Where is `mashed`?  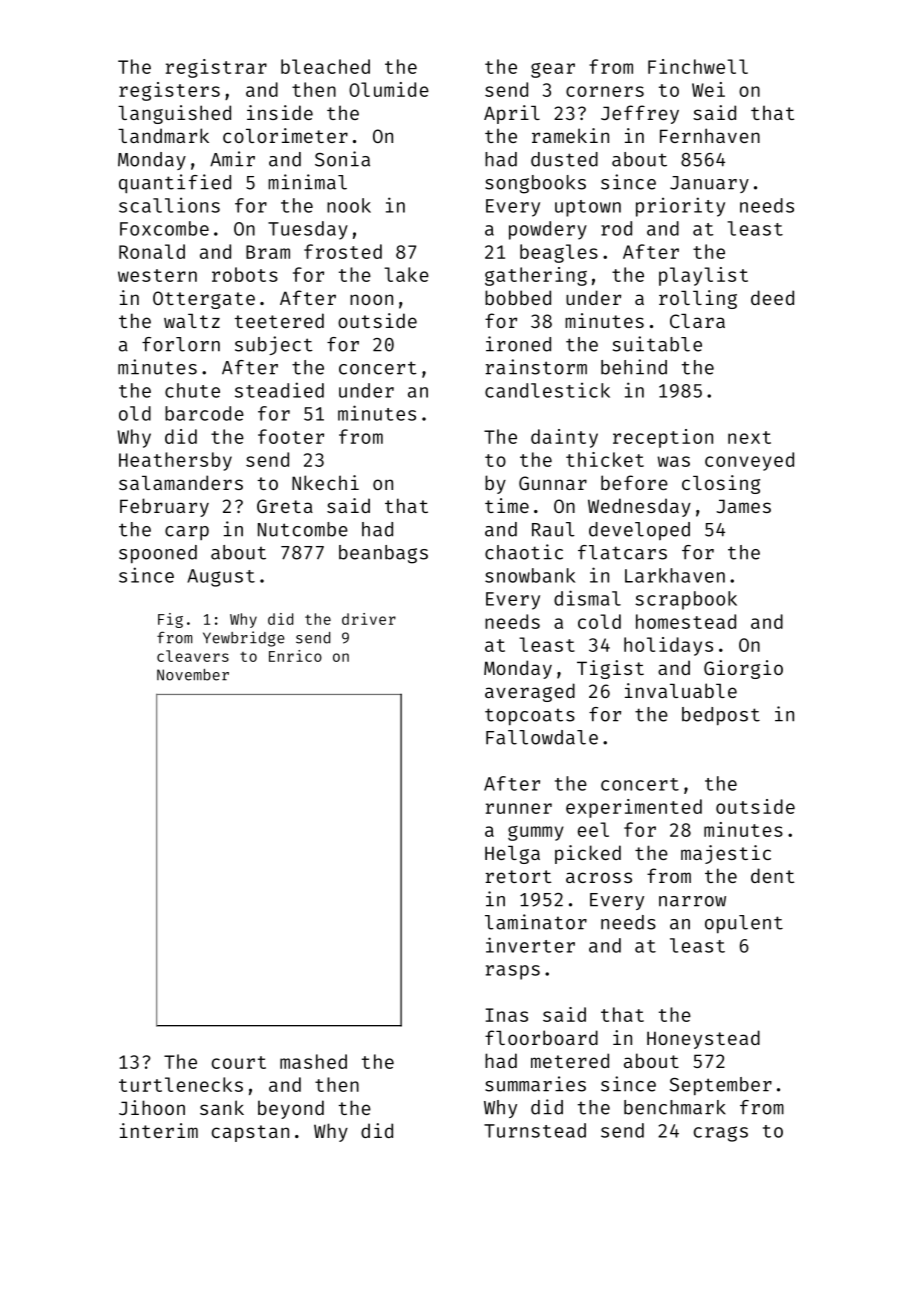
mashed is located at coordinates (313, 1061).
